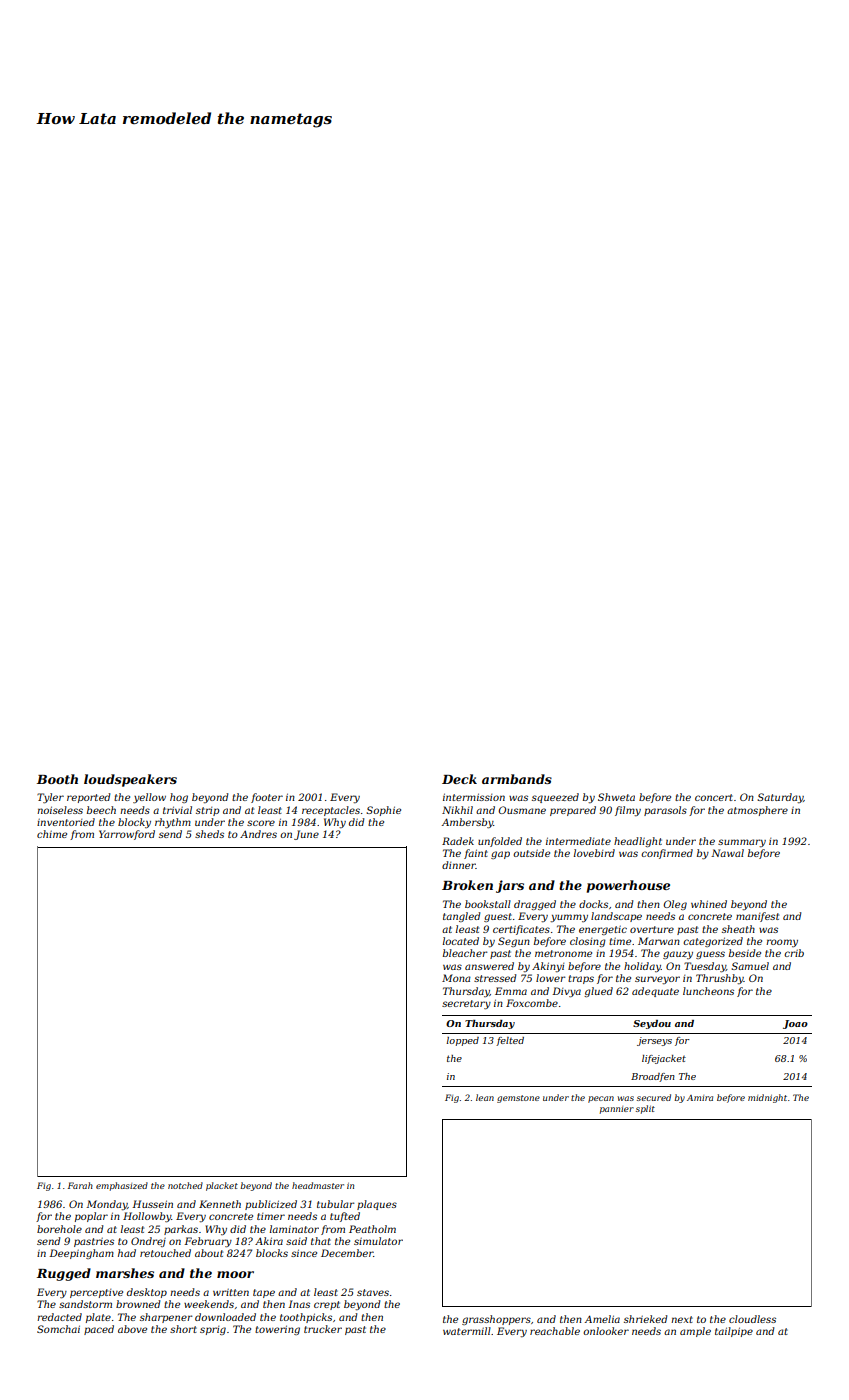  I want to click on lean, so click(485, 1097).
